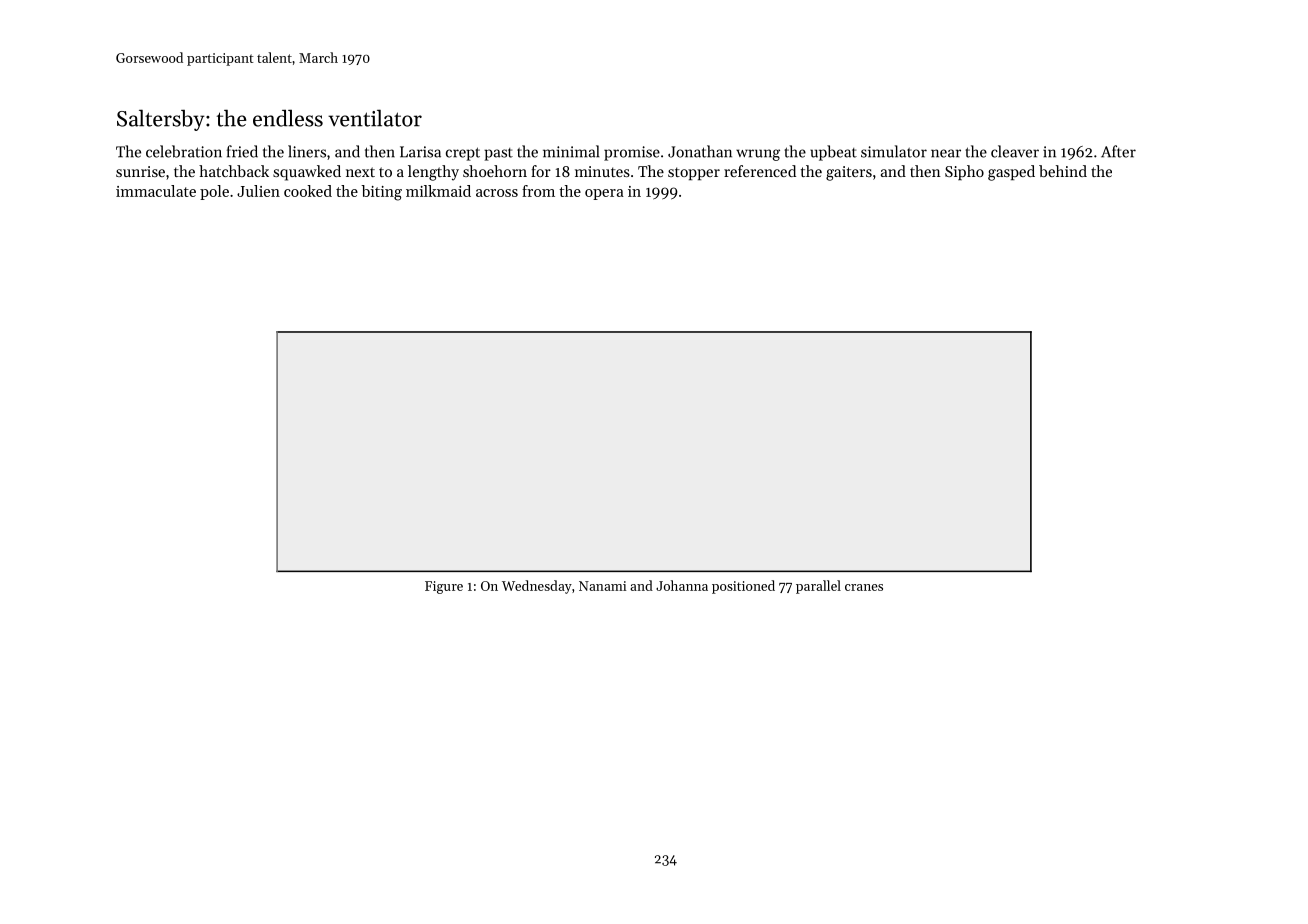 This page has width=1308, height=924. What do you see at coordinates (537, 587) in the page?
I see `Wednesday` at bounding box center [537, 587].
